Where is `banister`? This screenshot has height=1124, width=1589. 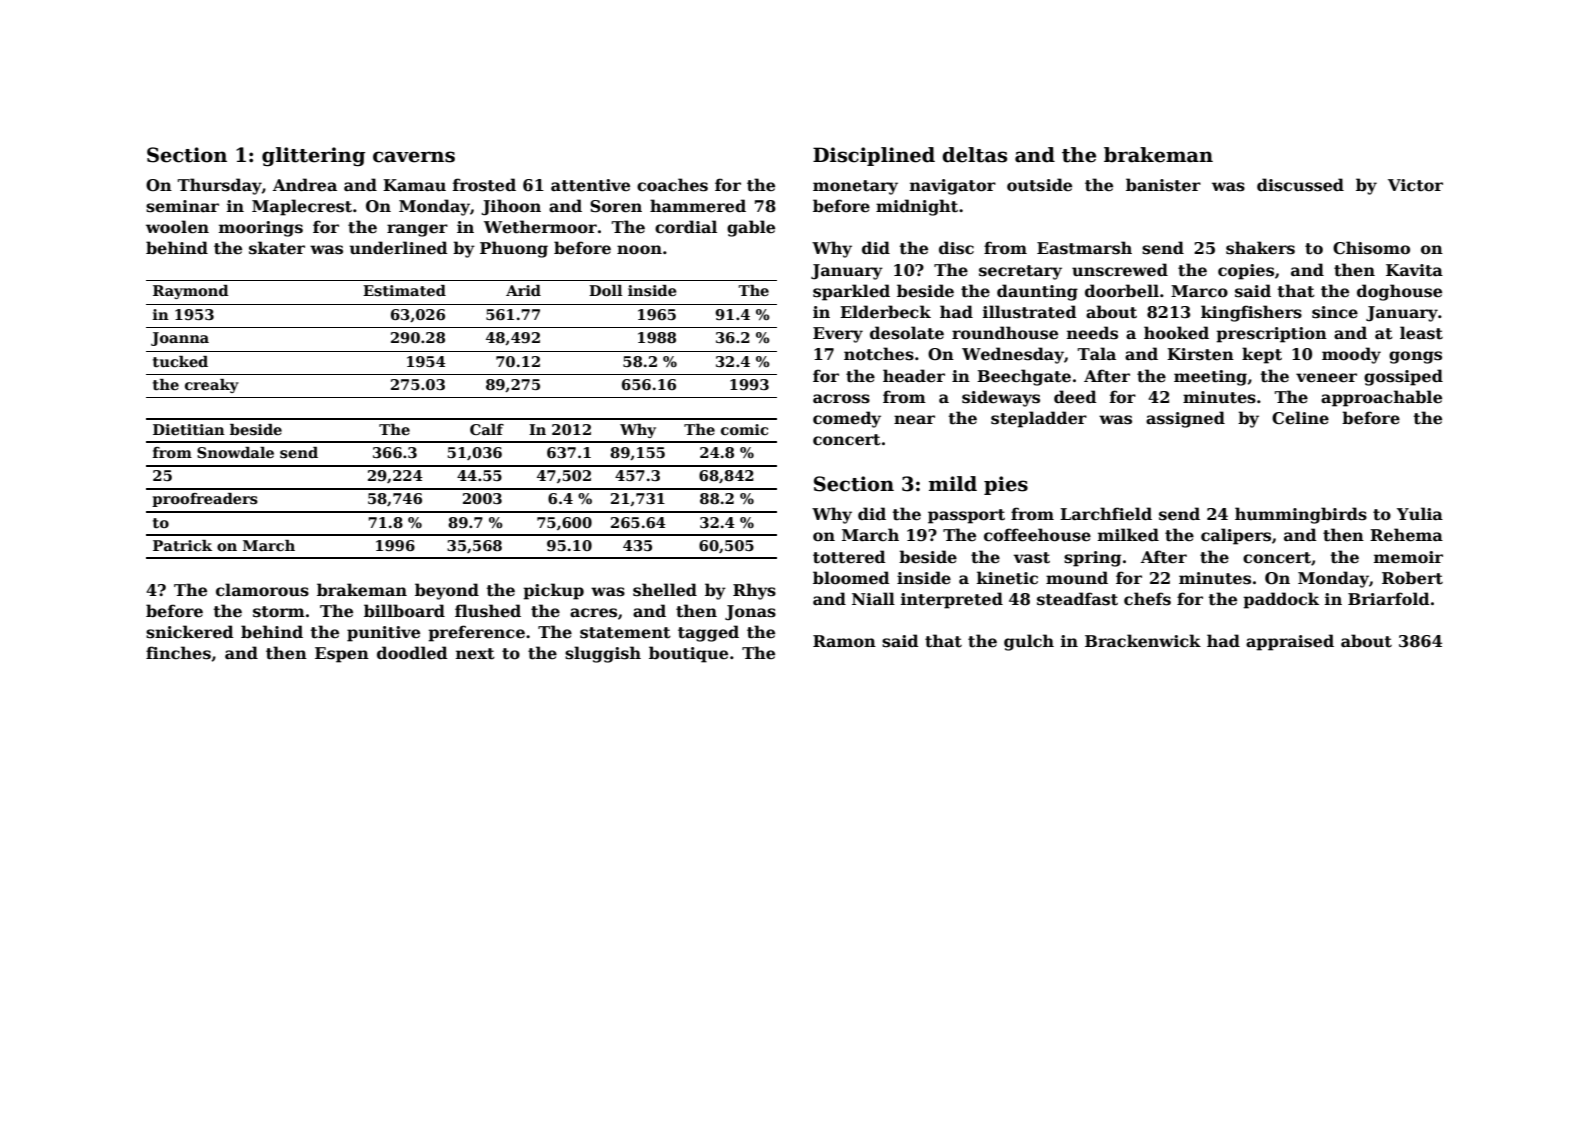 banister is located at coordinates (1163, 185).
